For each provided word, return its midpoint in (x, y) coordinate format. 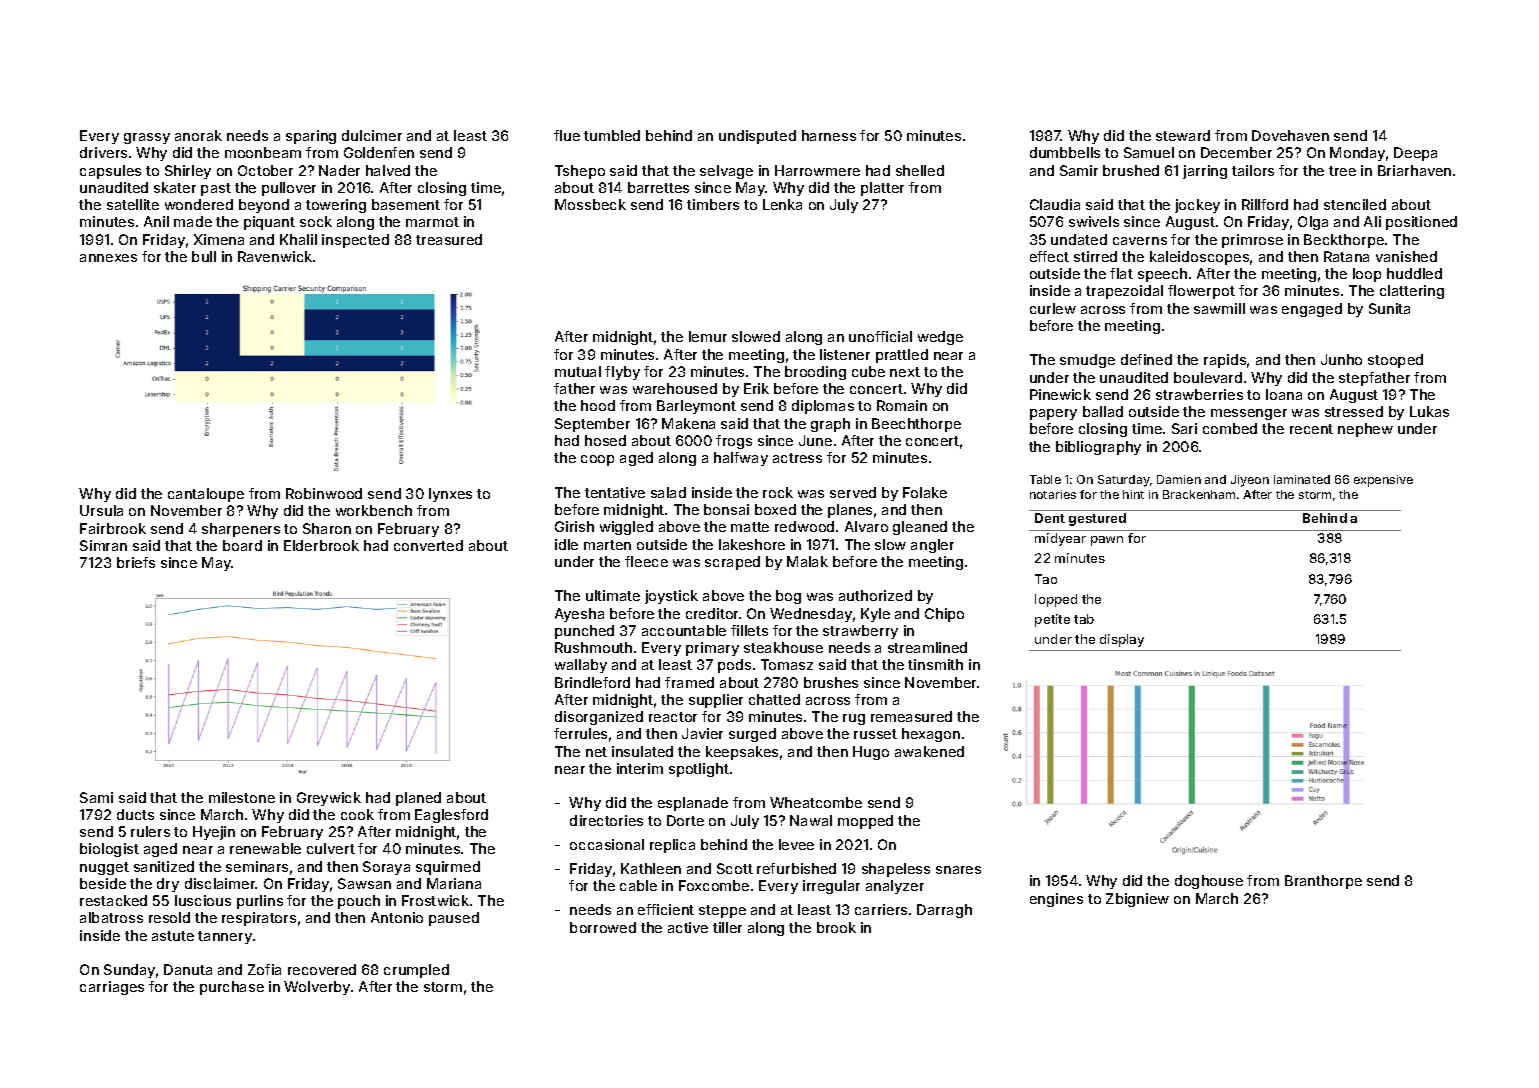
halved (388, 170)
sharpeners (241, 530)
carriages (112, 988)
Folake (925, 492)
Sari (1184, 428)
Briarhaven (1414, 170)
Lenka (782, 204)
